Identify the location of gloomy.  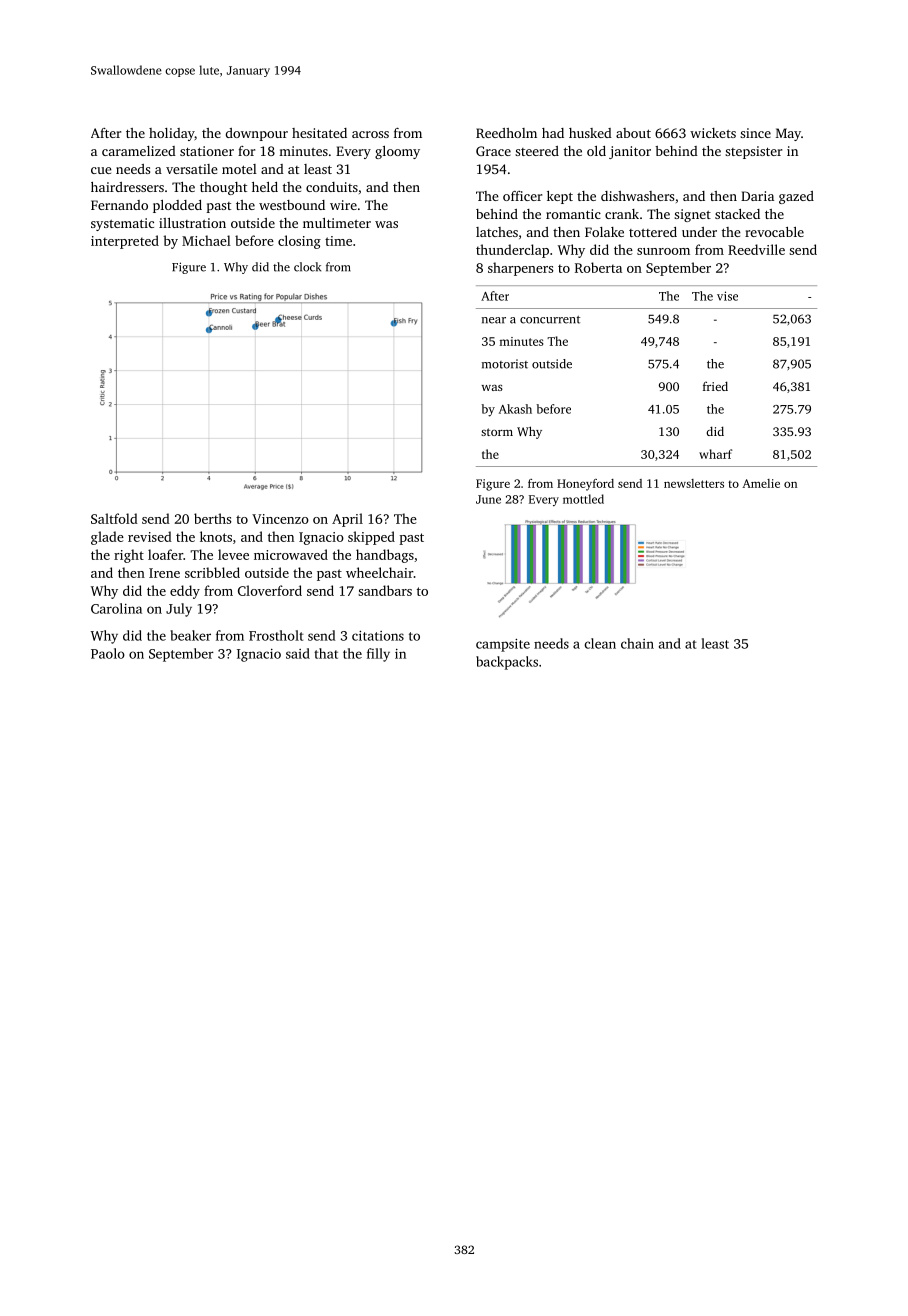
(397, 152).
